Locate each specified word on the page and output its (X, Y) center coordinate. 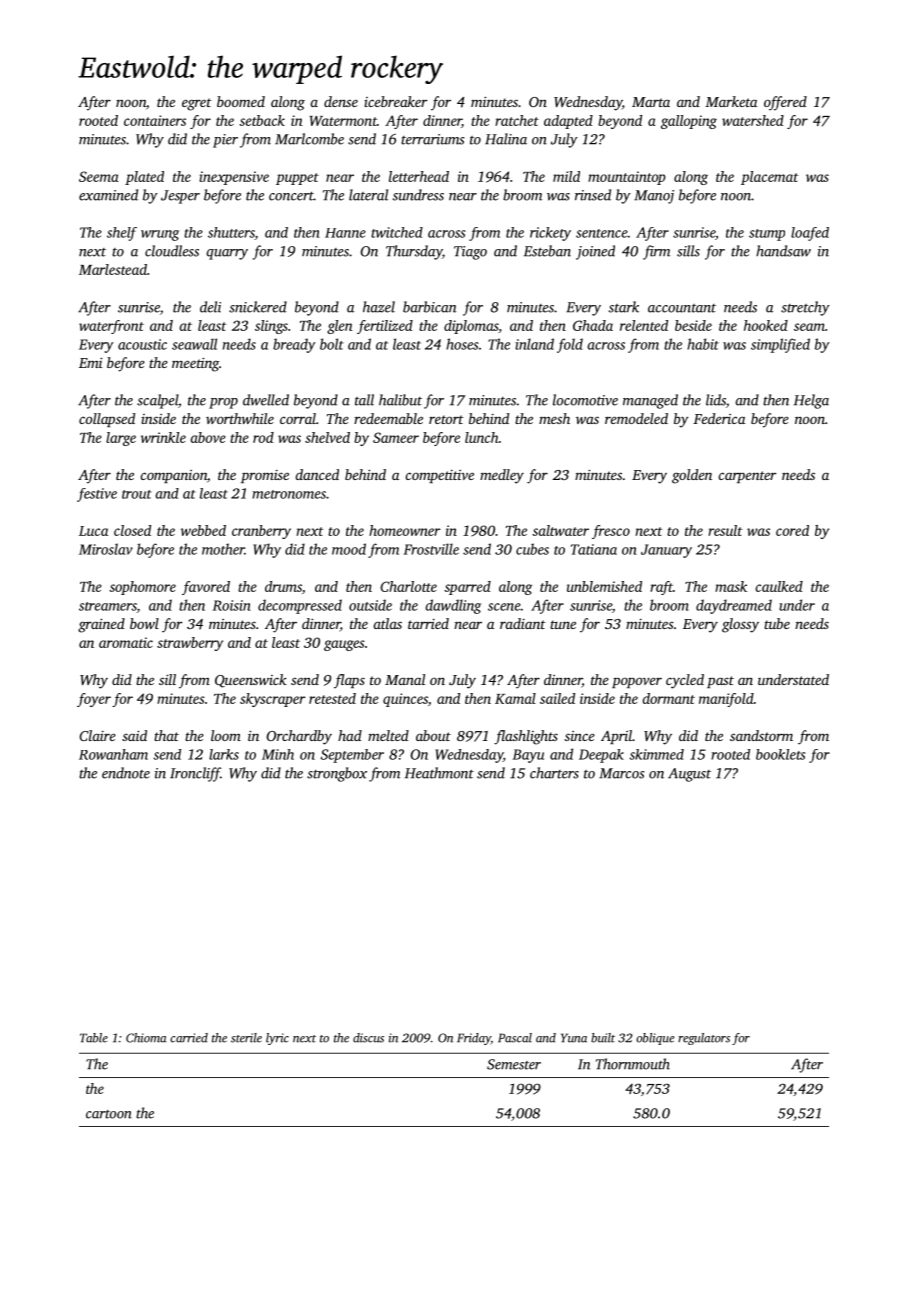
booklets (780, 754)
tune (563, 624)
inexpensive (234, 178)
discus (368, 1038)
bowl (144, 623)
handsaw (783, 251)
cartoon (109, 1114)
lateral (368, 195)
